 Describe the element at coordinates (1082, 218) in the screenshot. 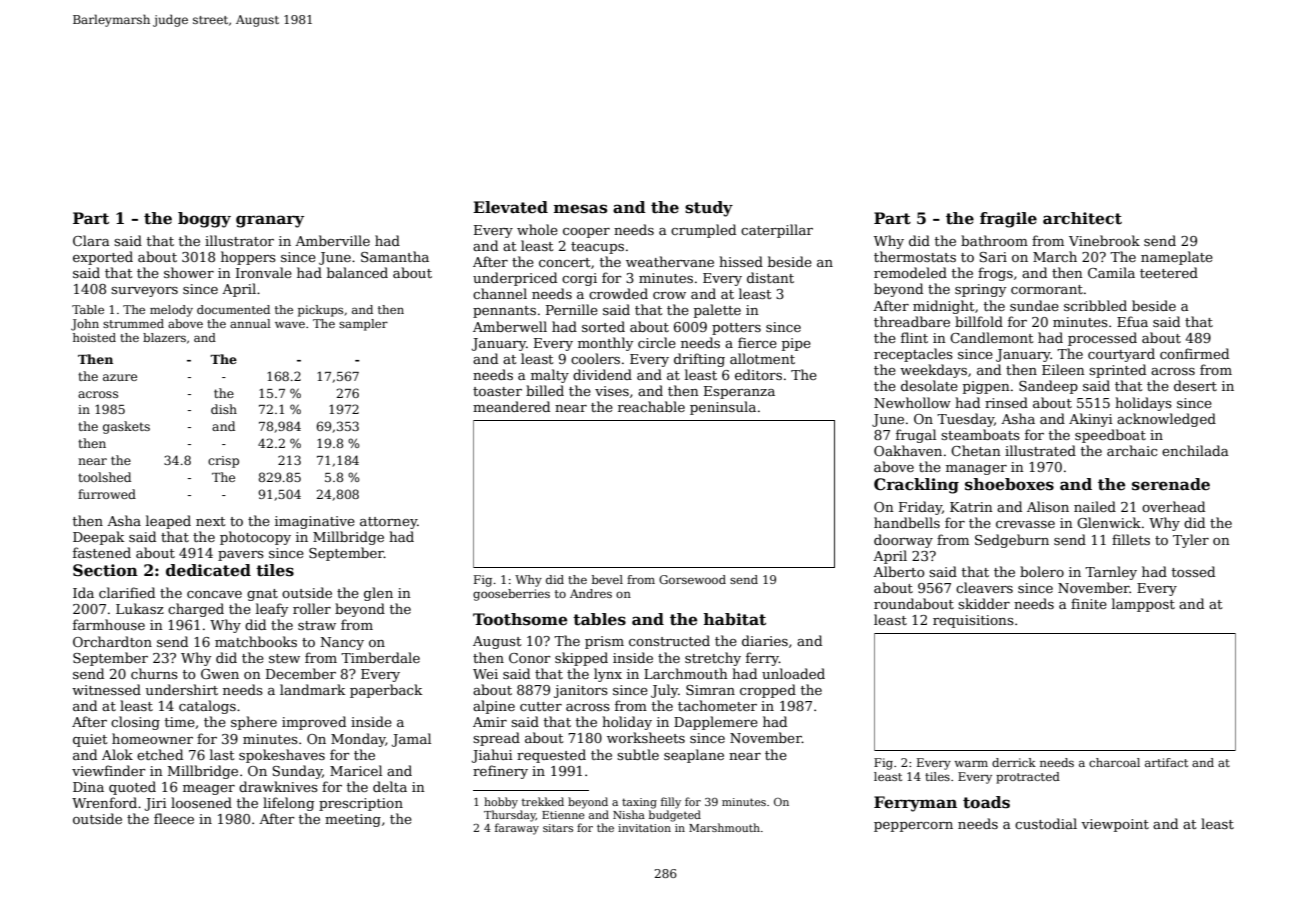

I see `architect` at that location.
